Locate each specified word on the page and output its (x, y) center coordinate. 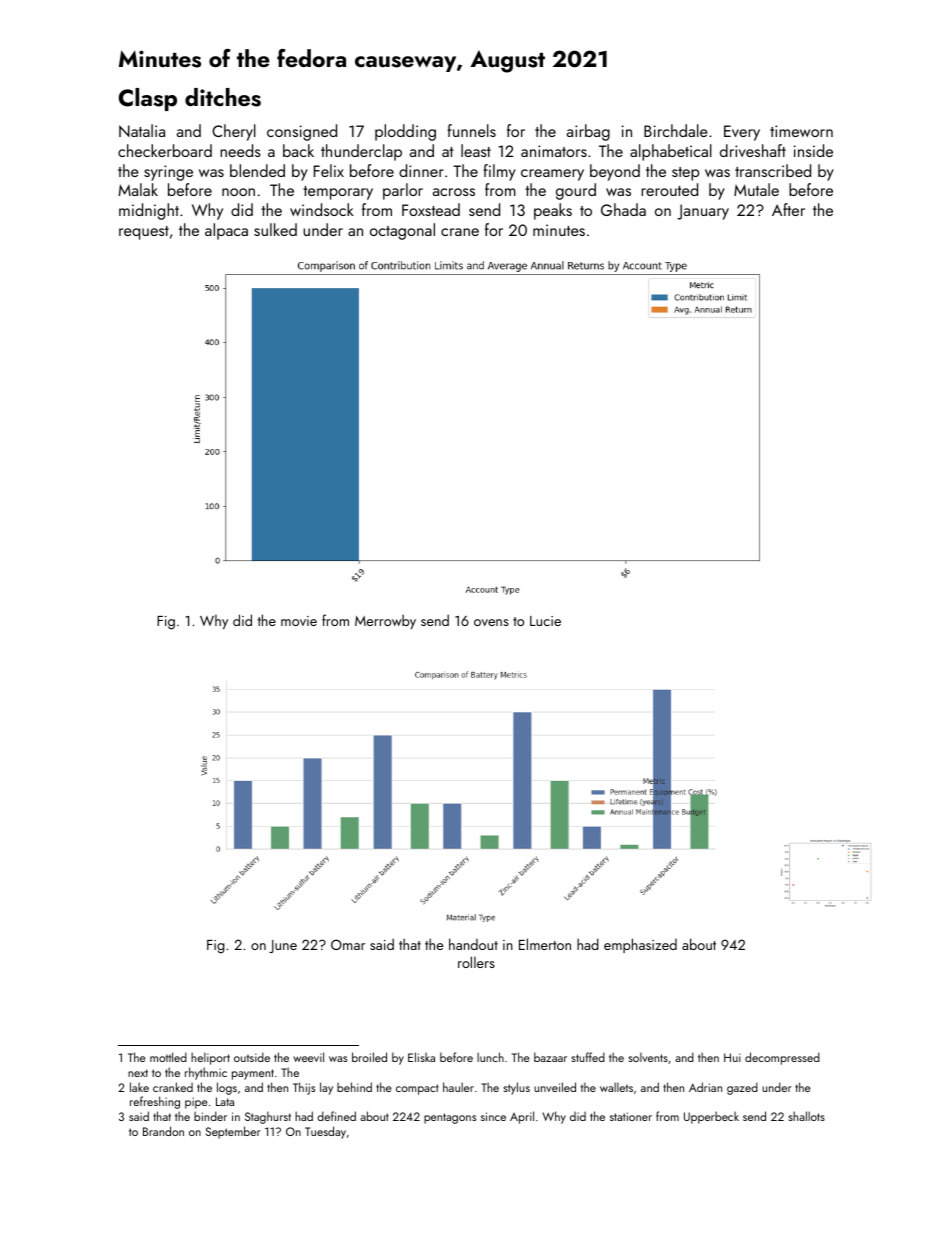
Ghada (623, 209)
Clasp (148, 99)
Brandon (163, 1131)
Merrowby (385, 622)
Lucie (545, 621)
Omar (348, 944)
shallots (806, 1116)
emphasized (640, 945)
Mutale (756, 189)
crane (460, 232)
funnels (472, 130)
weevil (308, 1057)
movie (299, 621)
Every (742, 133)
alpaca (226, 231)
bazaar (550, 1057)
